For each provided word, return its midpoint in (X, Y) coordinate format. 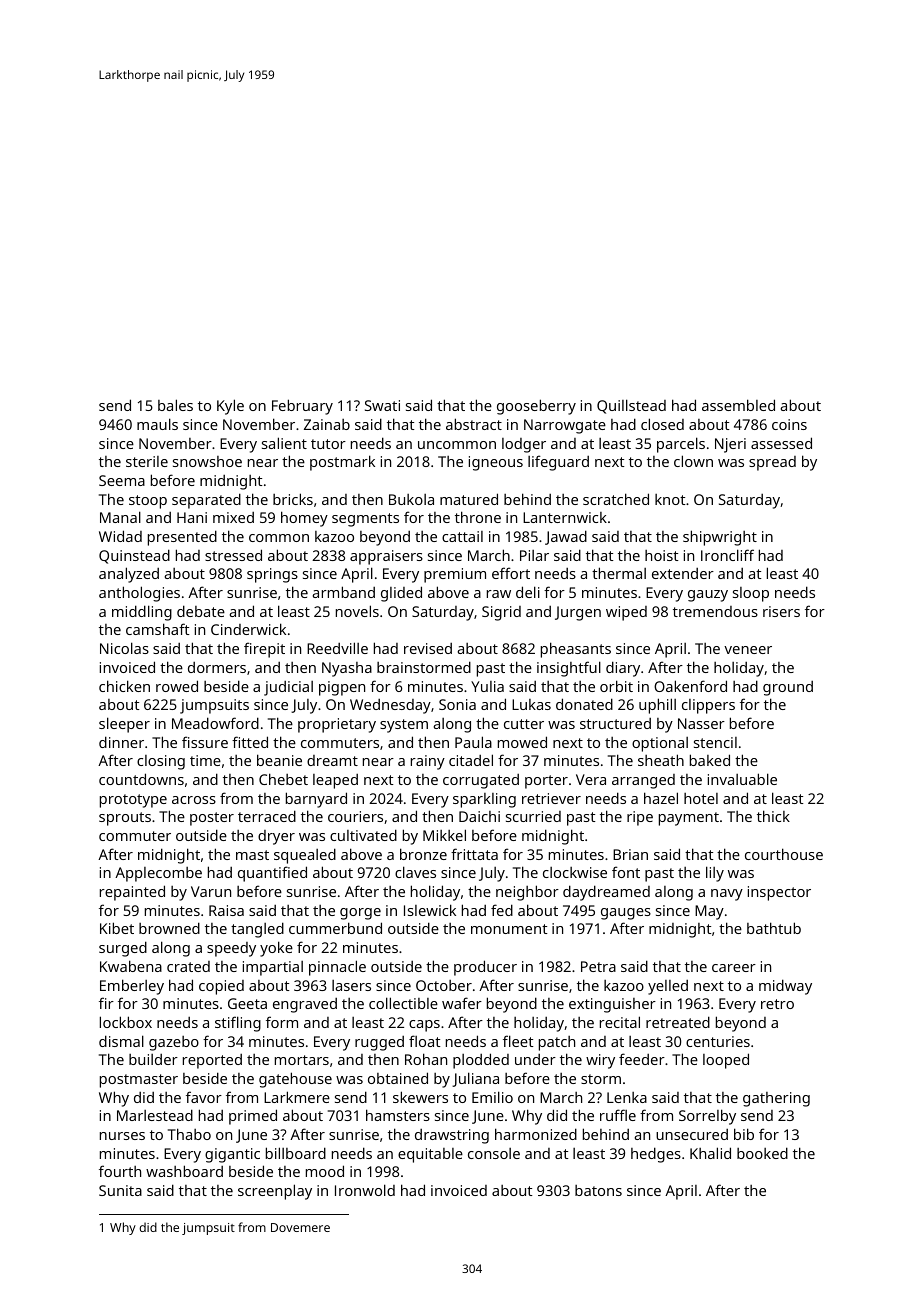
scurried (533, 816)
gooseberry (536, 407)
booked (762, 1153)
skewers (420, 1097)
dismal (121, 1041)
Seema (122, 480)
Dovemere (300, 1227)
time (205, 760)
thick (773, 816)
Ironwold (365, 1190)
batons (598, 1190)
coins (789, 424)
